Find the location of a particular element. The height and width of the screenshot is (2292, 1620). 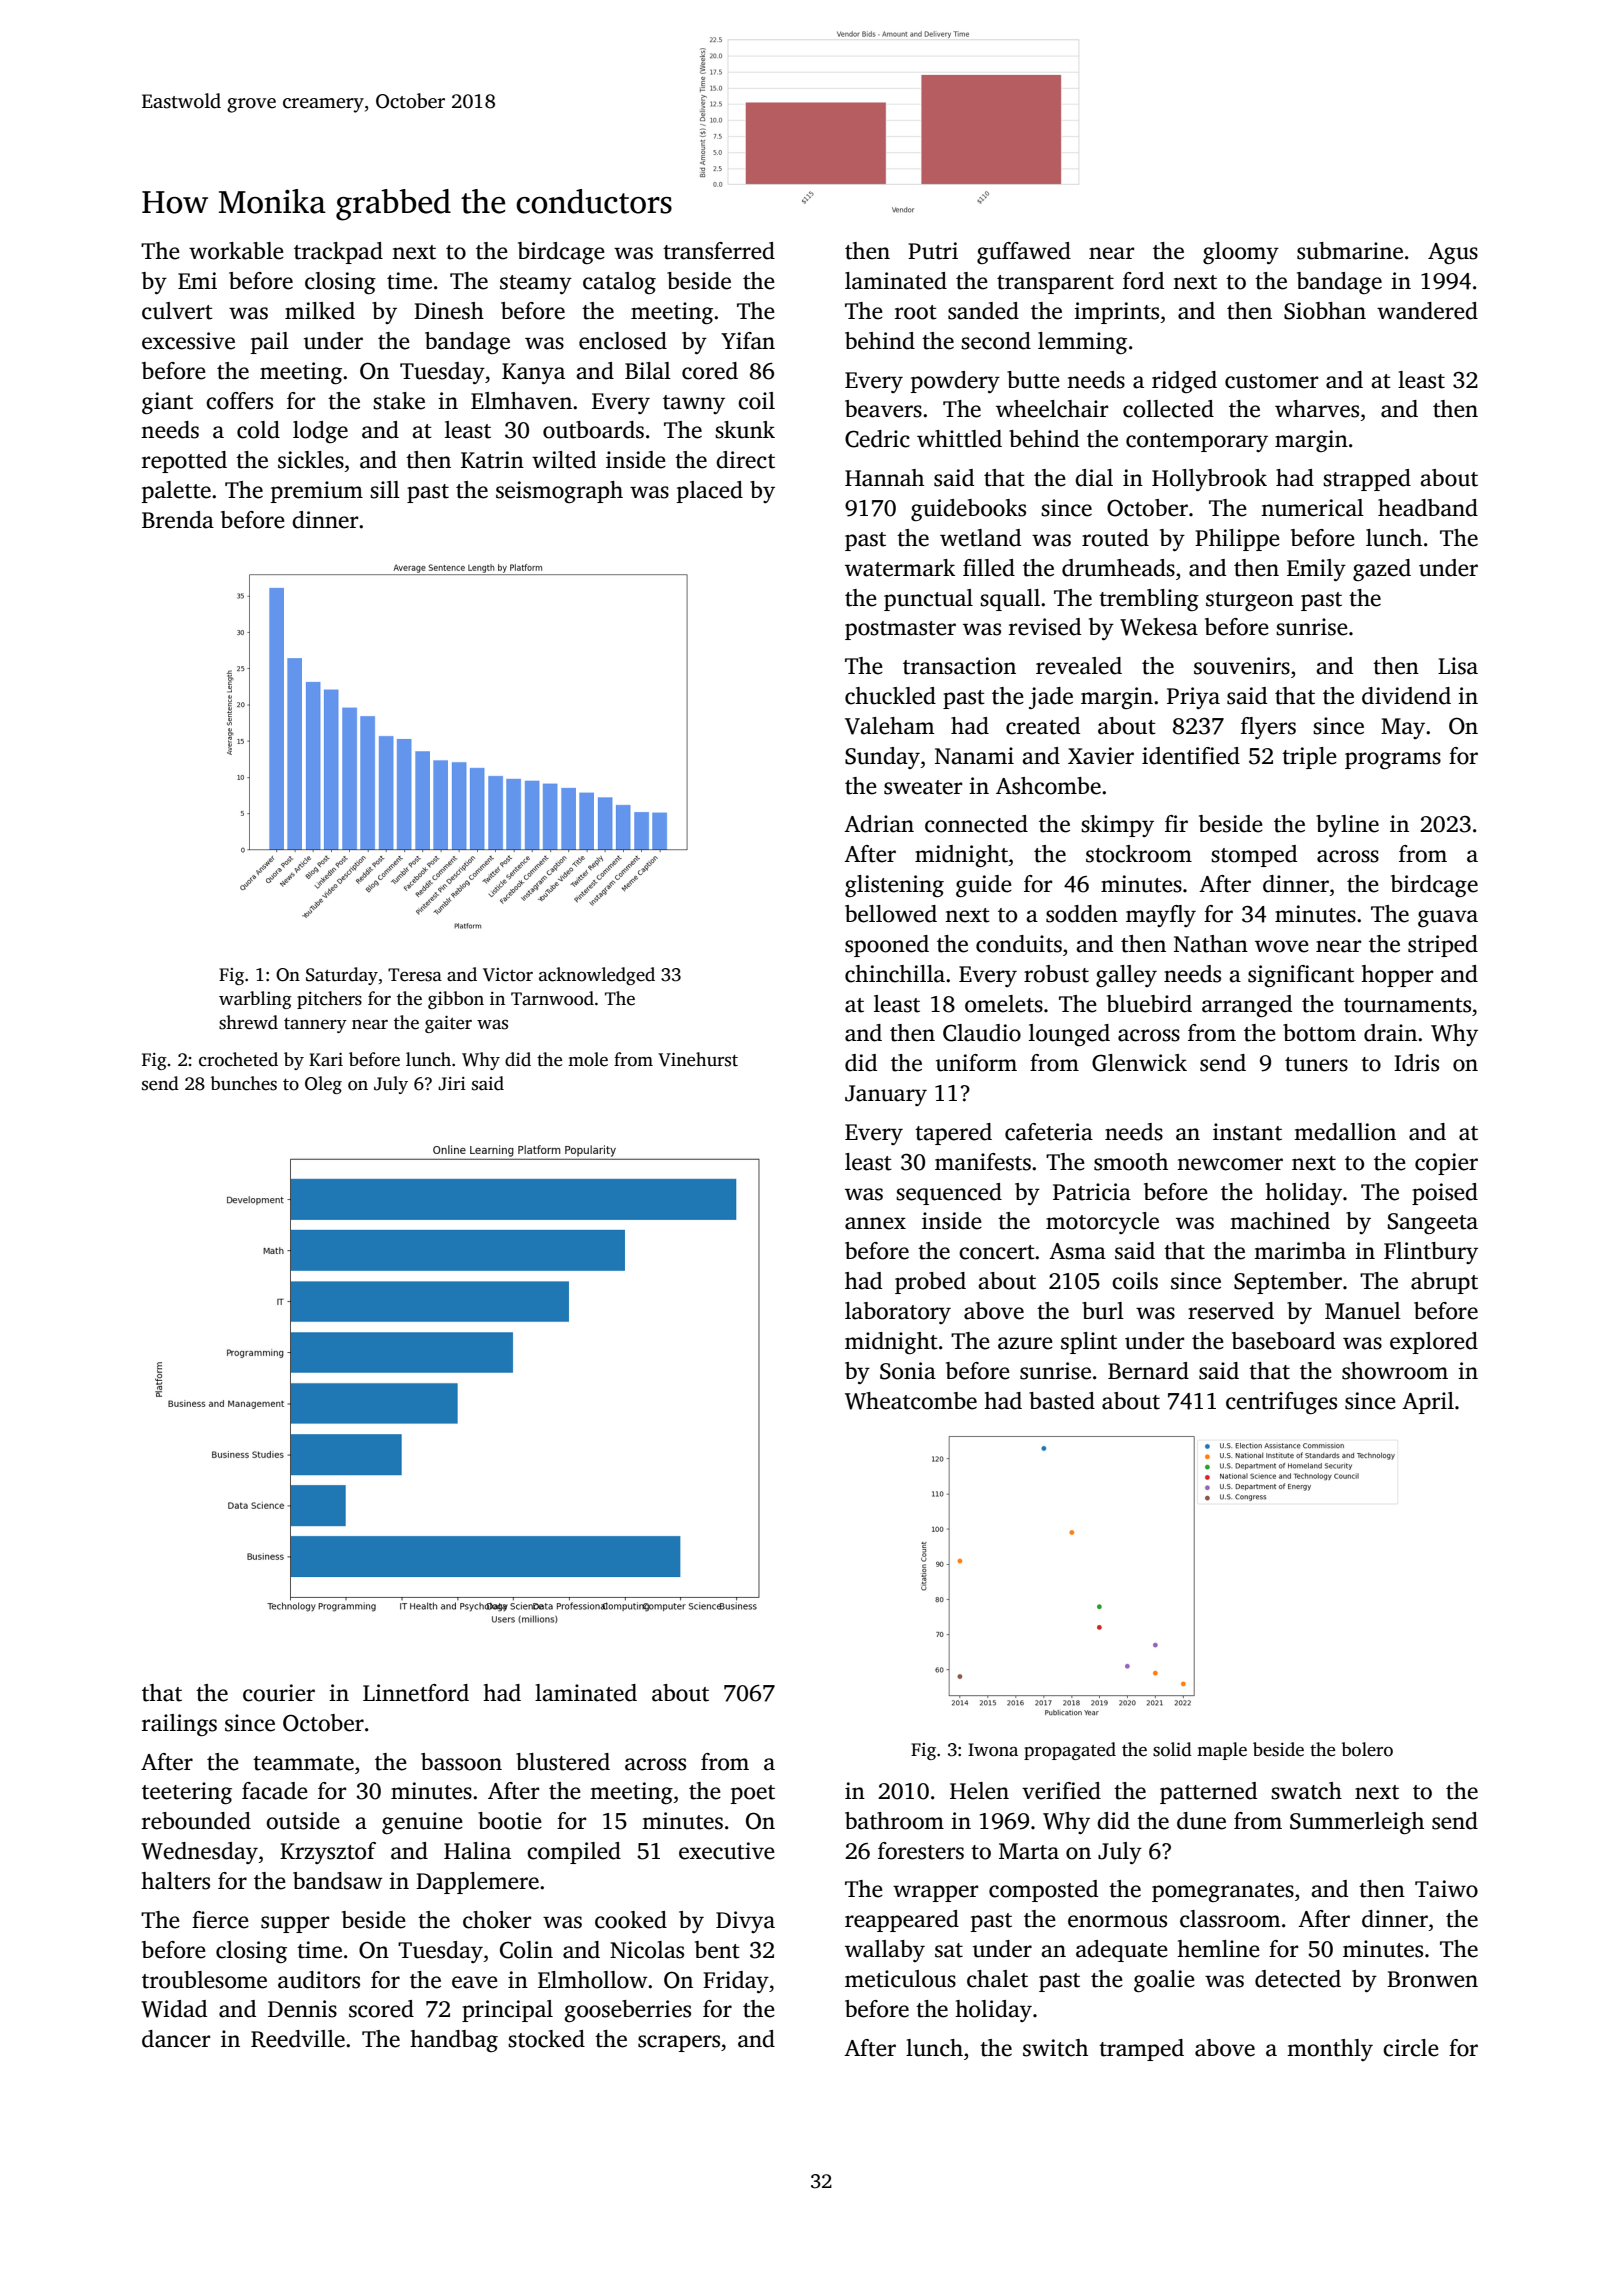

poised is located at coordinates (1445, 1194).
